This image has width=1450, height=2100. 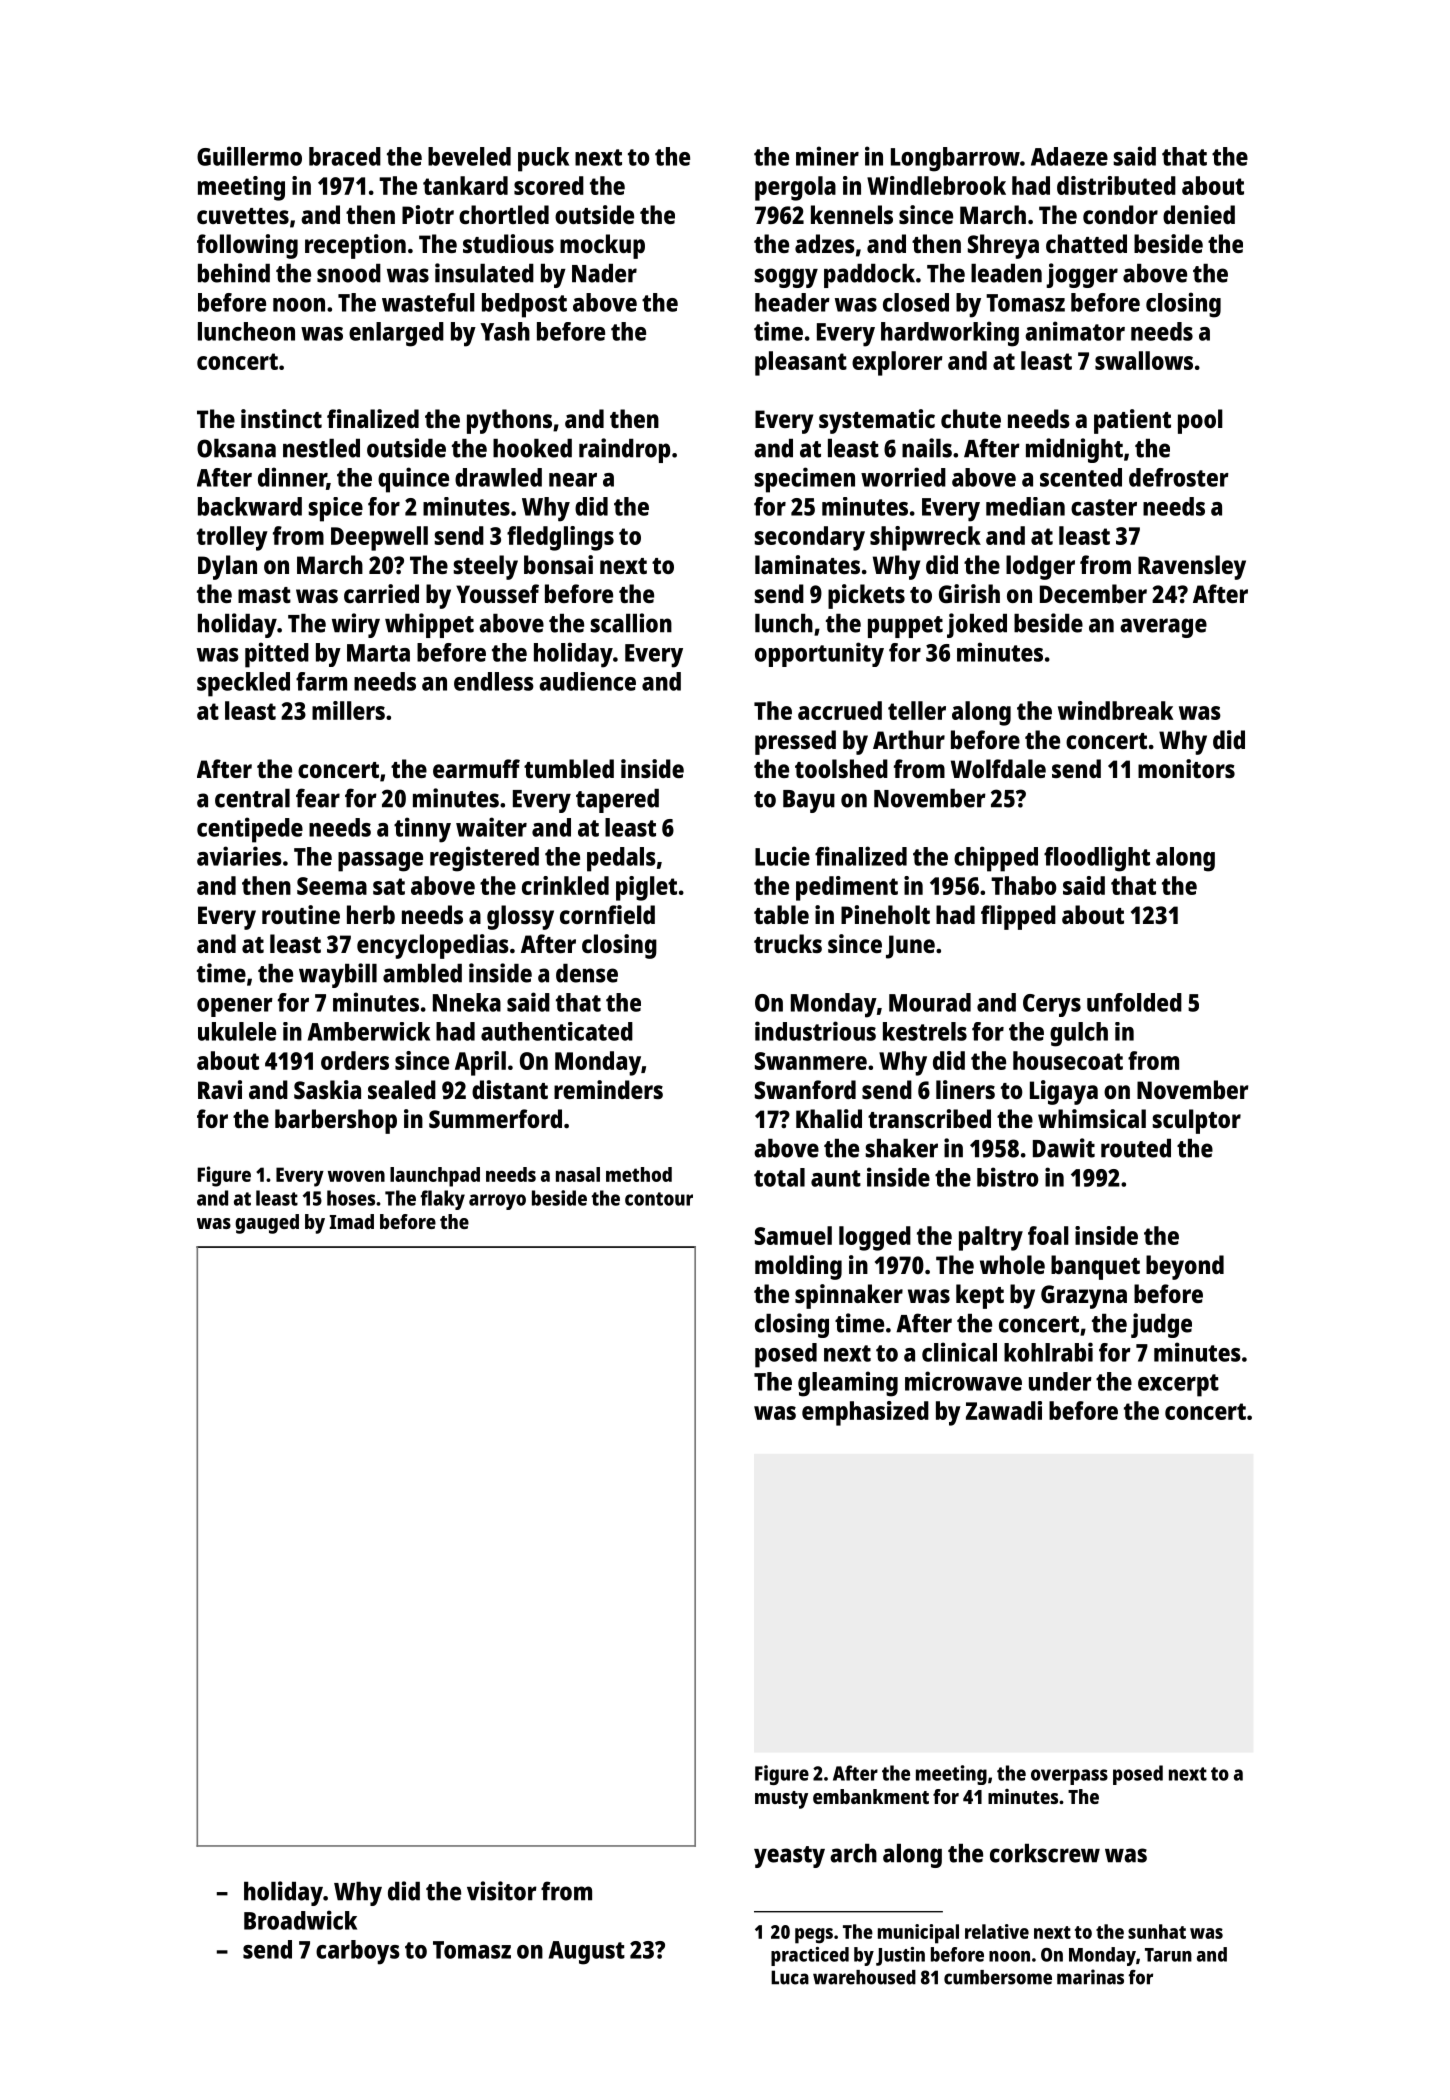 I want to click on embankment, so click(x=871, y=1796).
